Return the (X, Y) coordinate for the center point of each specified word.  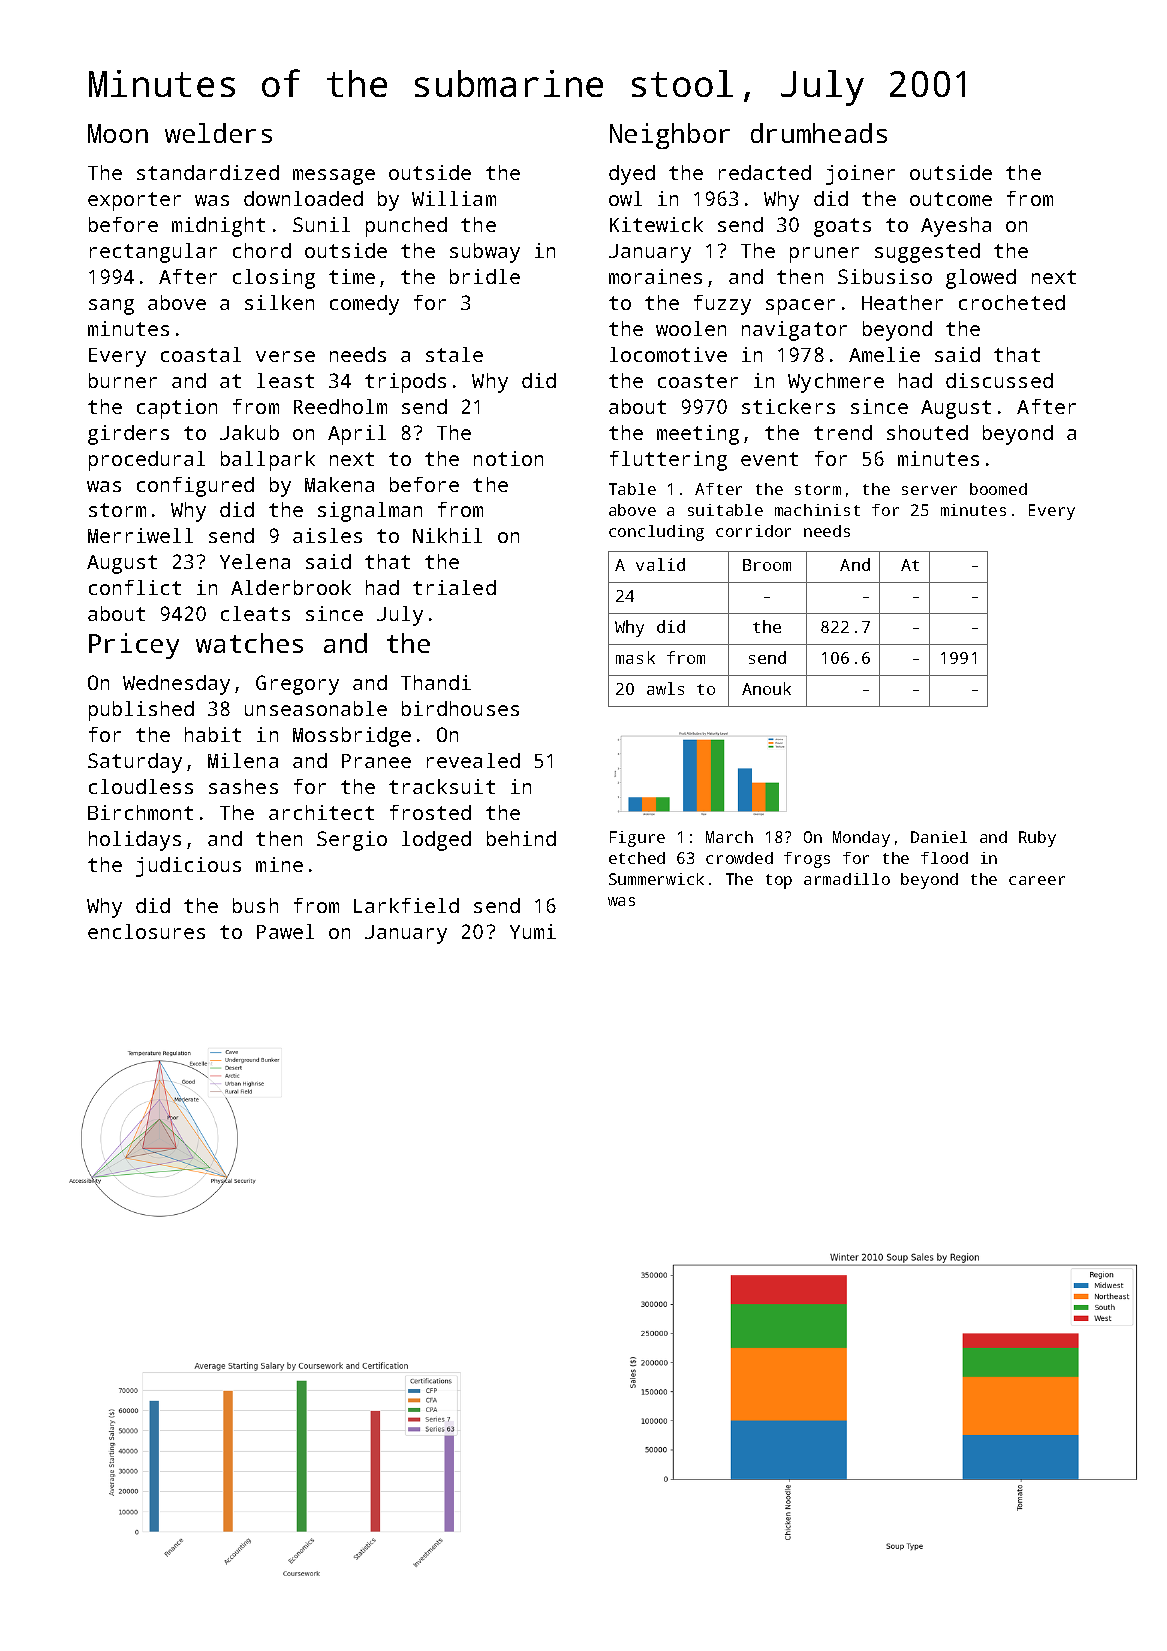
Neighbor (670, 136)
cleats (255, 613)
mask (635, 657)
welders (218, 133)
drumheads (819, 133)
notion (508, 458)
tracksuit (442, 786)
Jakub (249, 432)
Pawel (285, 931)
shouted (927, 432)
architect (321, 812)
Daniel (939, 837)
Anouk (766, 688)
